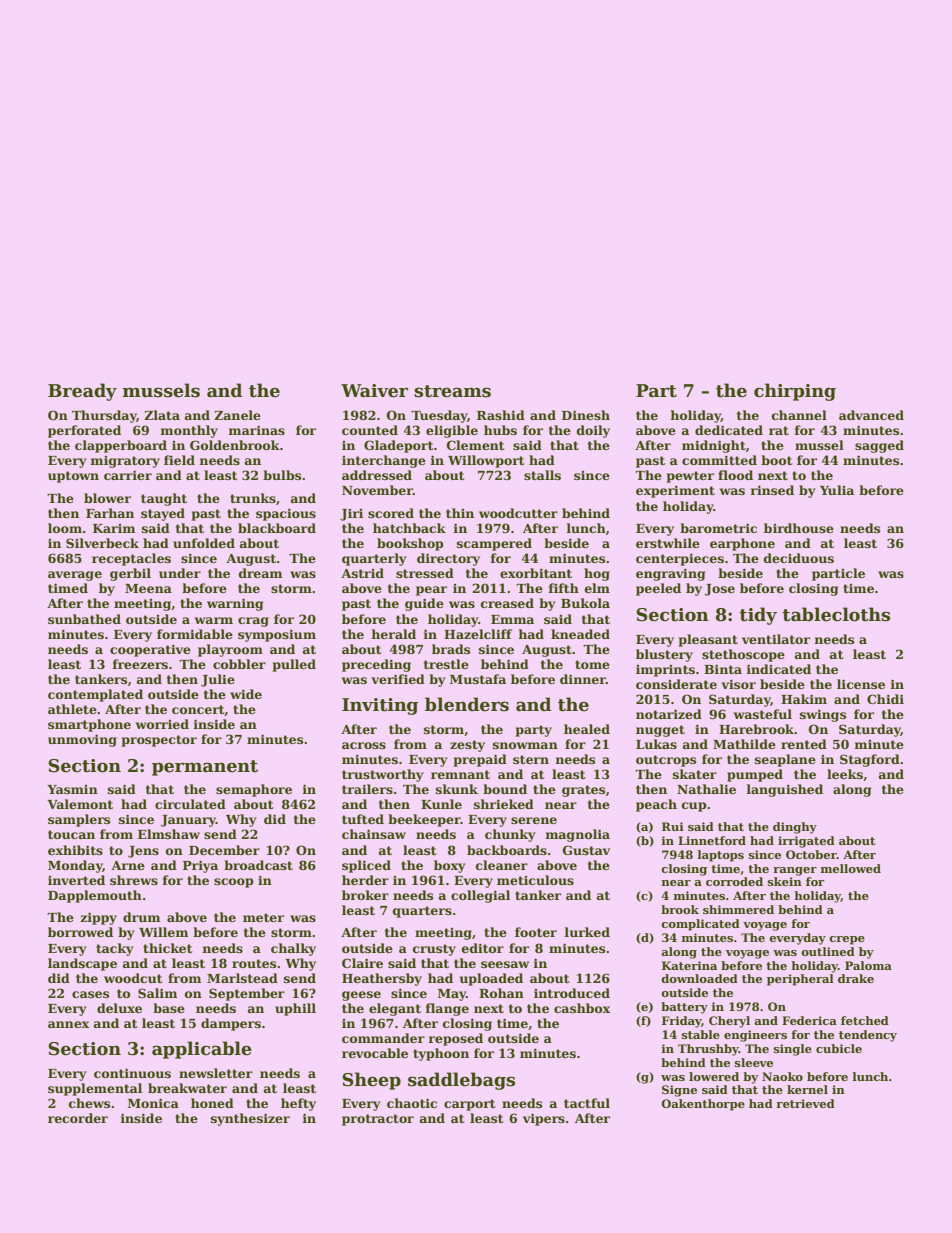  Describe the element at coordinates (364, 745) in the image. I see `across` at that location.
